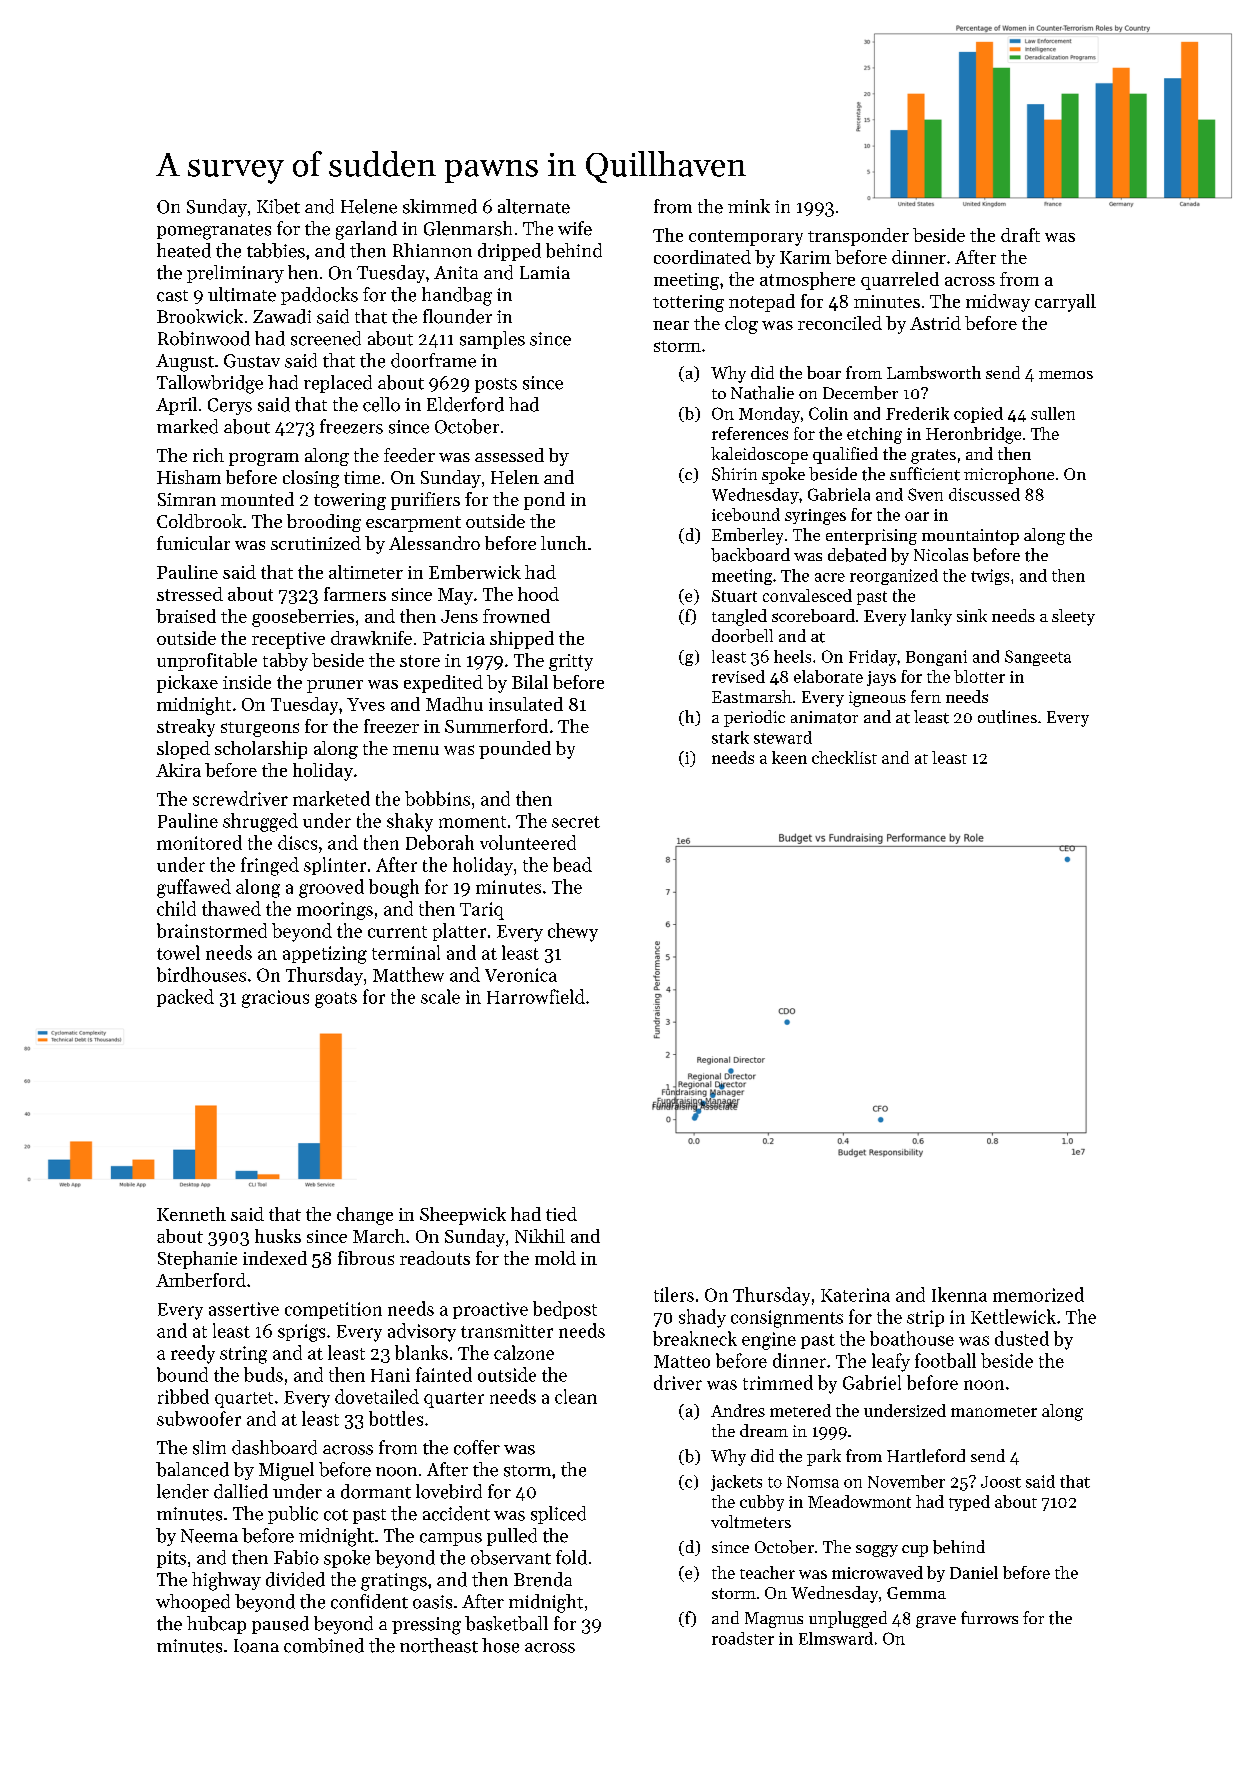 The width and height of the screenshot is (1259, 1780). What do you see at coordinates (528, 842) in the screenshot?
I see `volunteered` at bounding box center [528, 842].
